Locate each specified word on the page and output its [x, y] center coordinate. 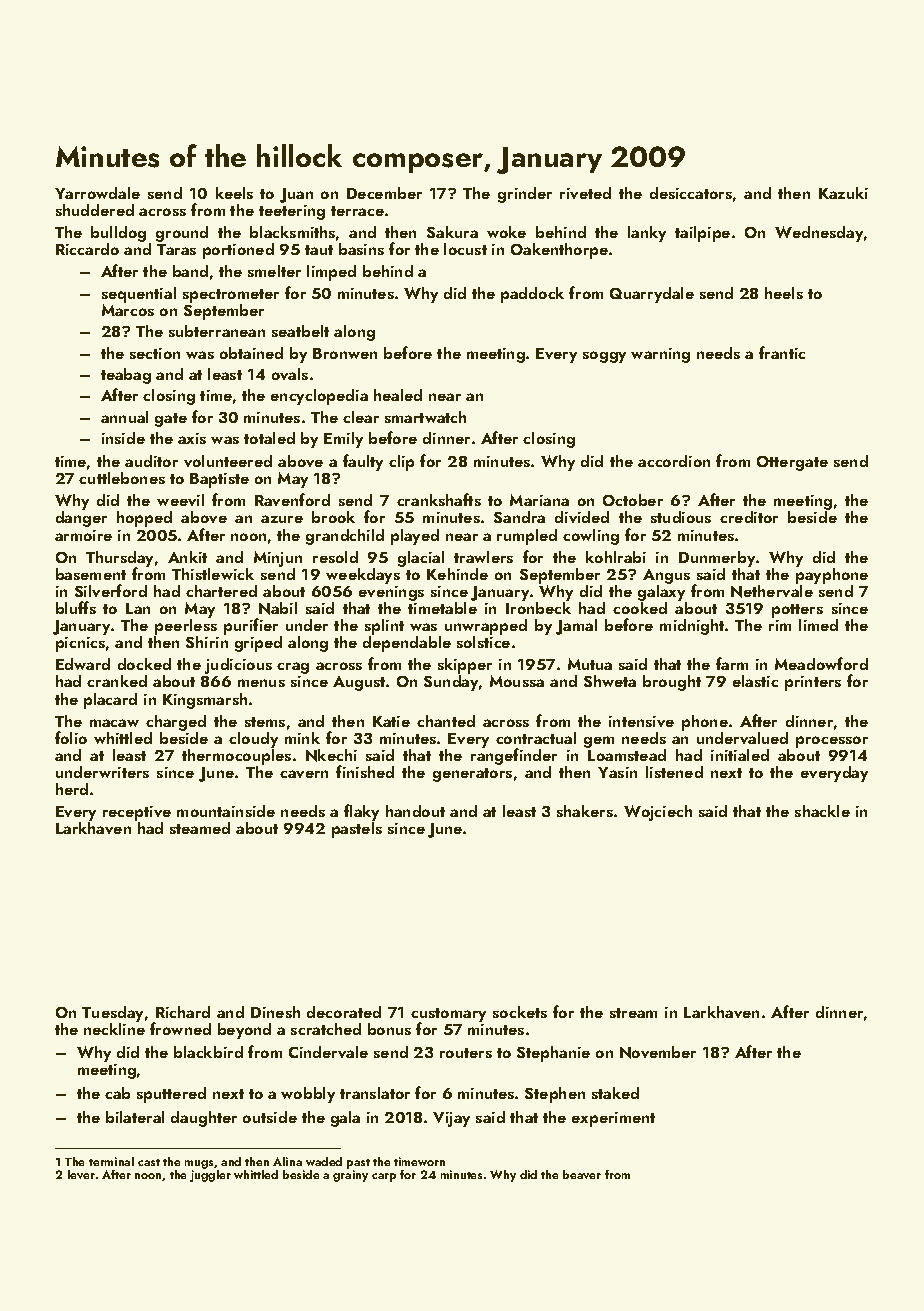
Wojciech [658, 813]
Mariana [539, 500]
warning [660, 355]
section [155, 353]
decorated [344, 1012]
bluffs [76, 607]
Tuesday [112, 1014]
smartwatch [425, 417]
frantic [782, 352]
